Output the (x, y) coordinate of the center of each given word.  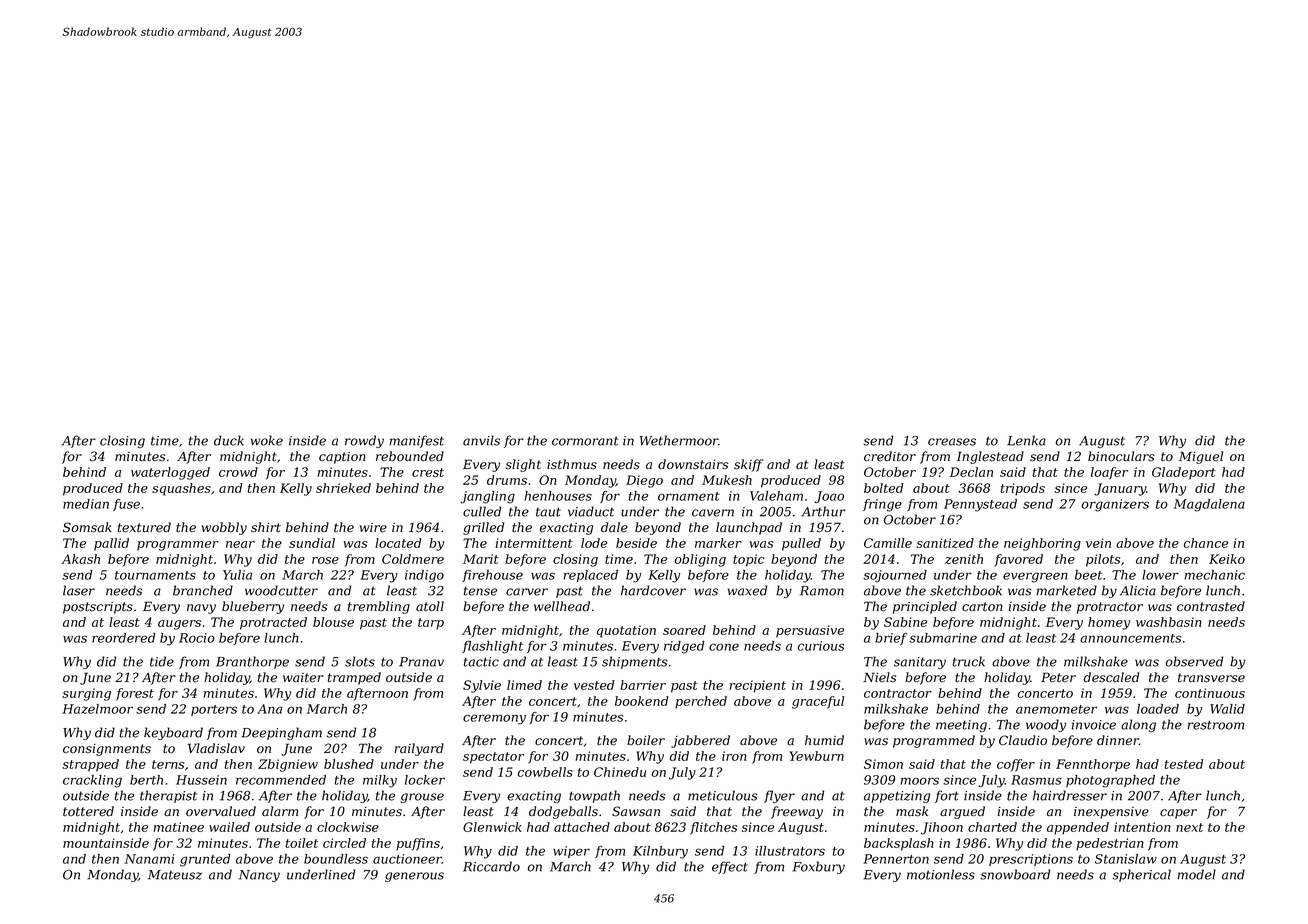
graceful (818, 702)
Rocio (197, 638)
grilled (483, 528)
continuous (1210, 693)
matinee (178, 827)
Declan (971, 472)
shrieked (343, 488)
